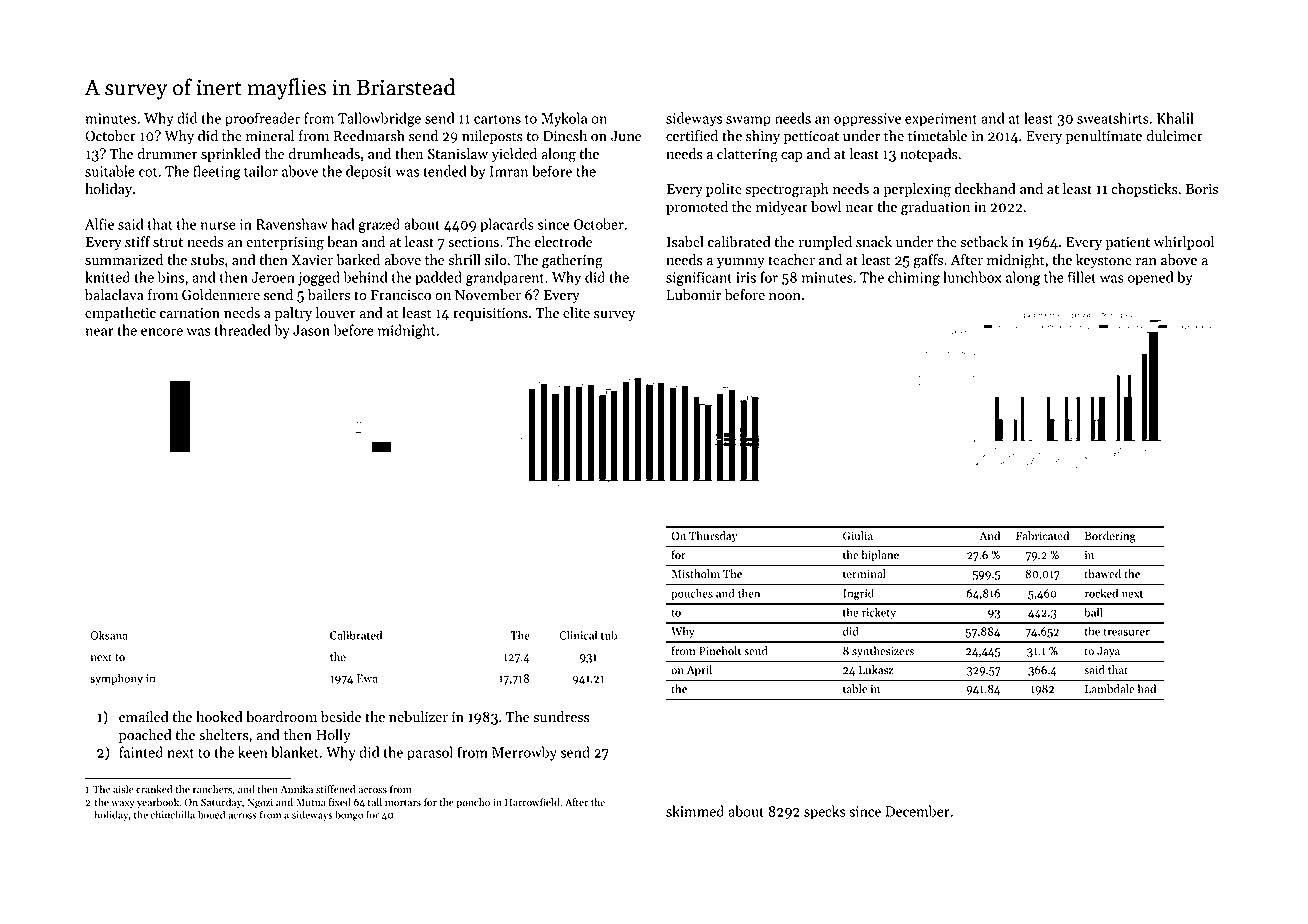 The width and height of the image is (1308, 924). What do you see at coordinates (242, 330) in the image?
I see `threaded` at bounding box center [242, 330].
